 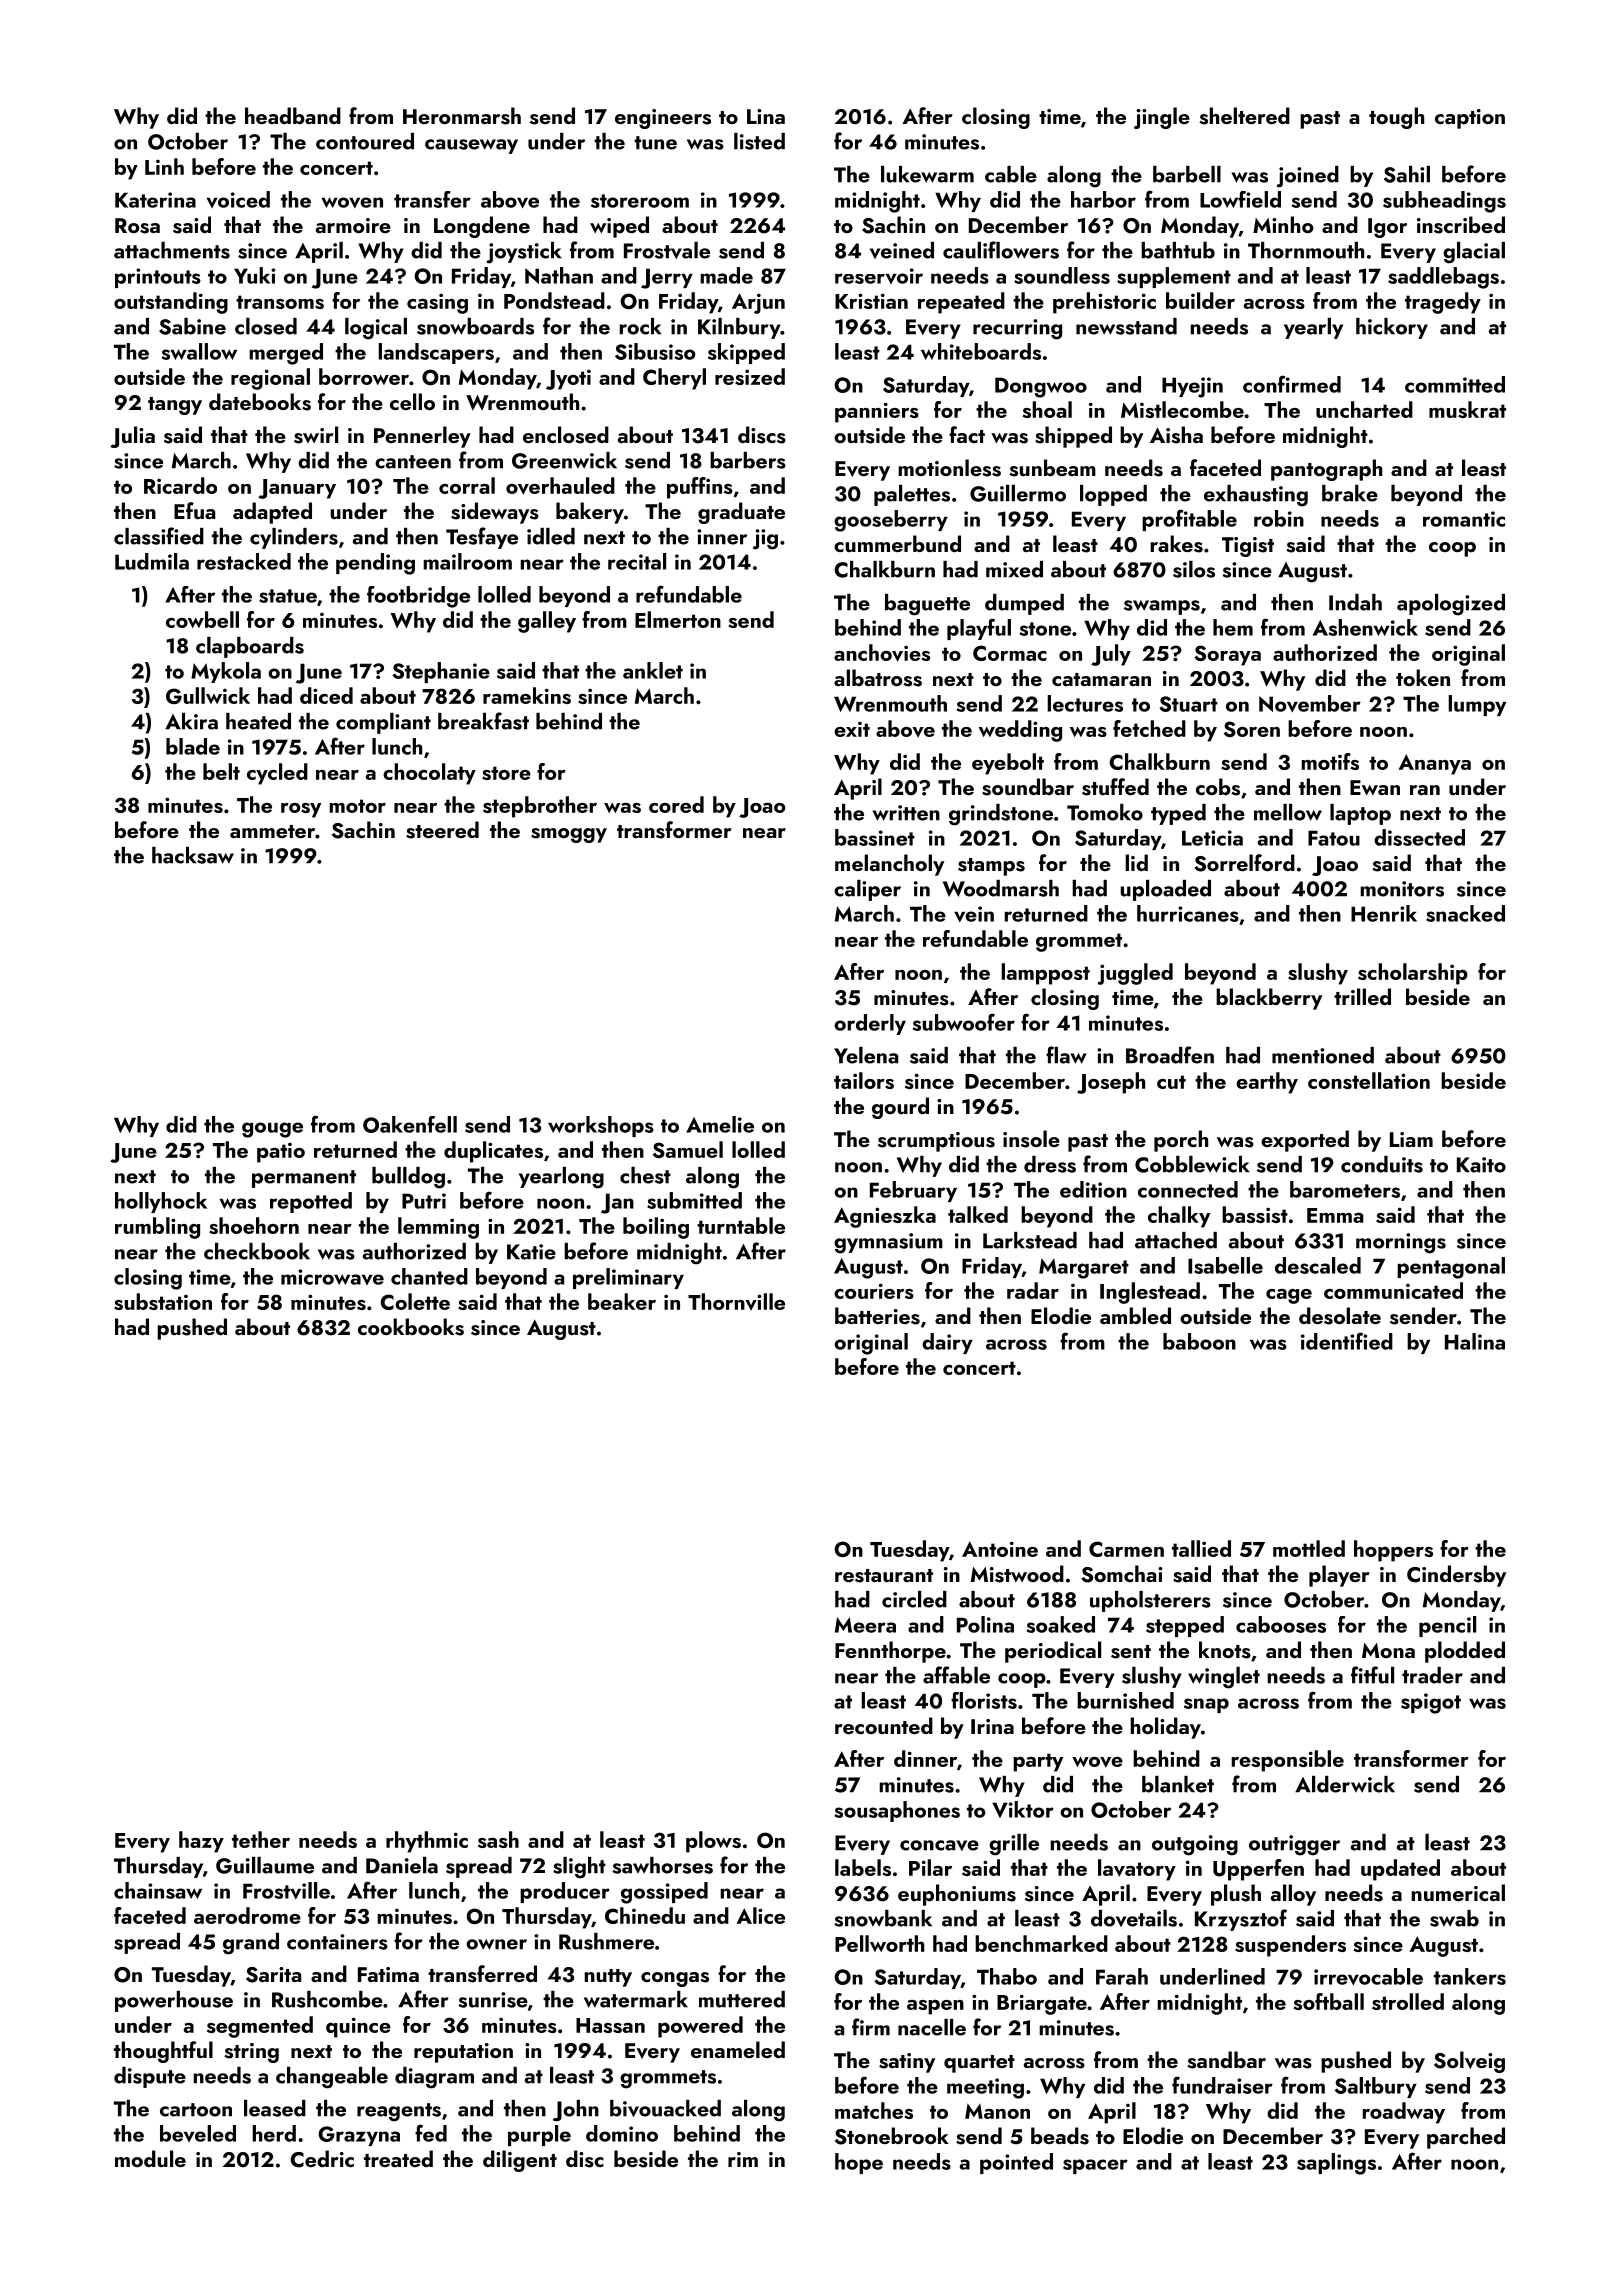 What do you see at coordinates (1045, 974) in the image?
I see `lamppost` at bounding box center [1045, 974].
